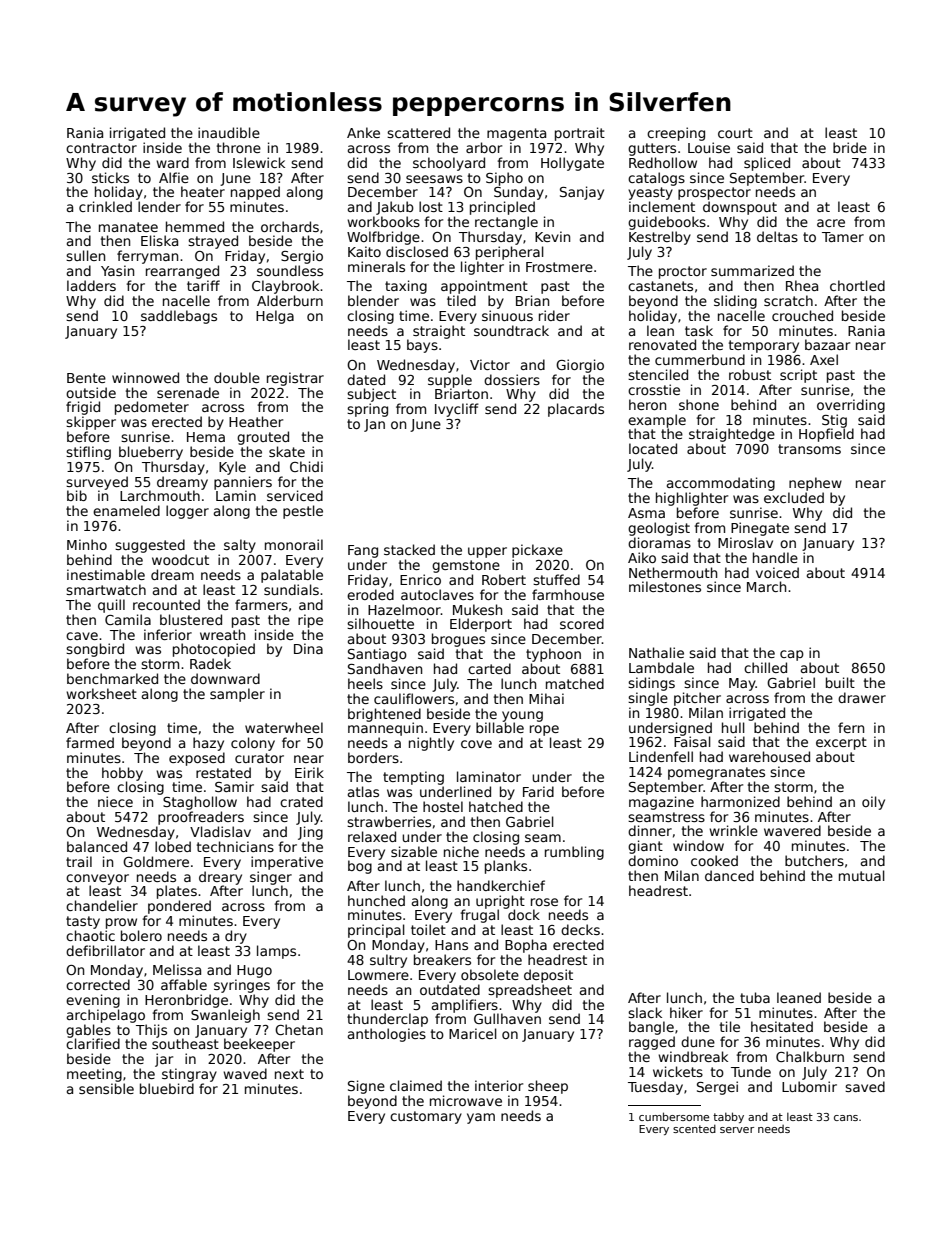 This screenshot has height=1233, width=952. I want to click on portrait, so click(580, 134).
